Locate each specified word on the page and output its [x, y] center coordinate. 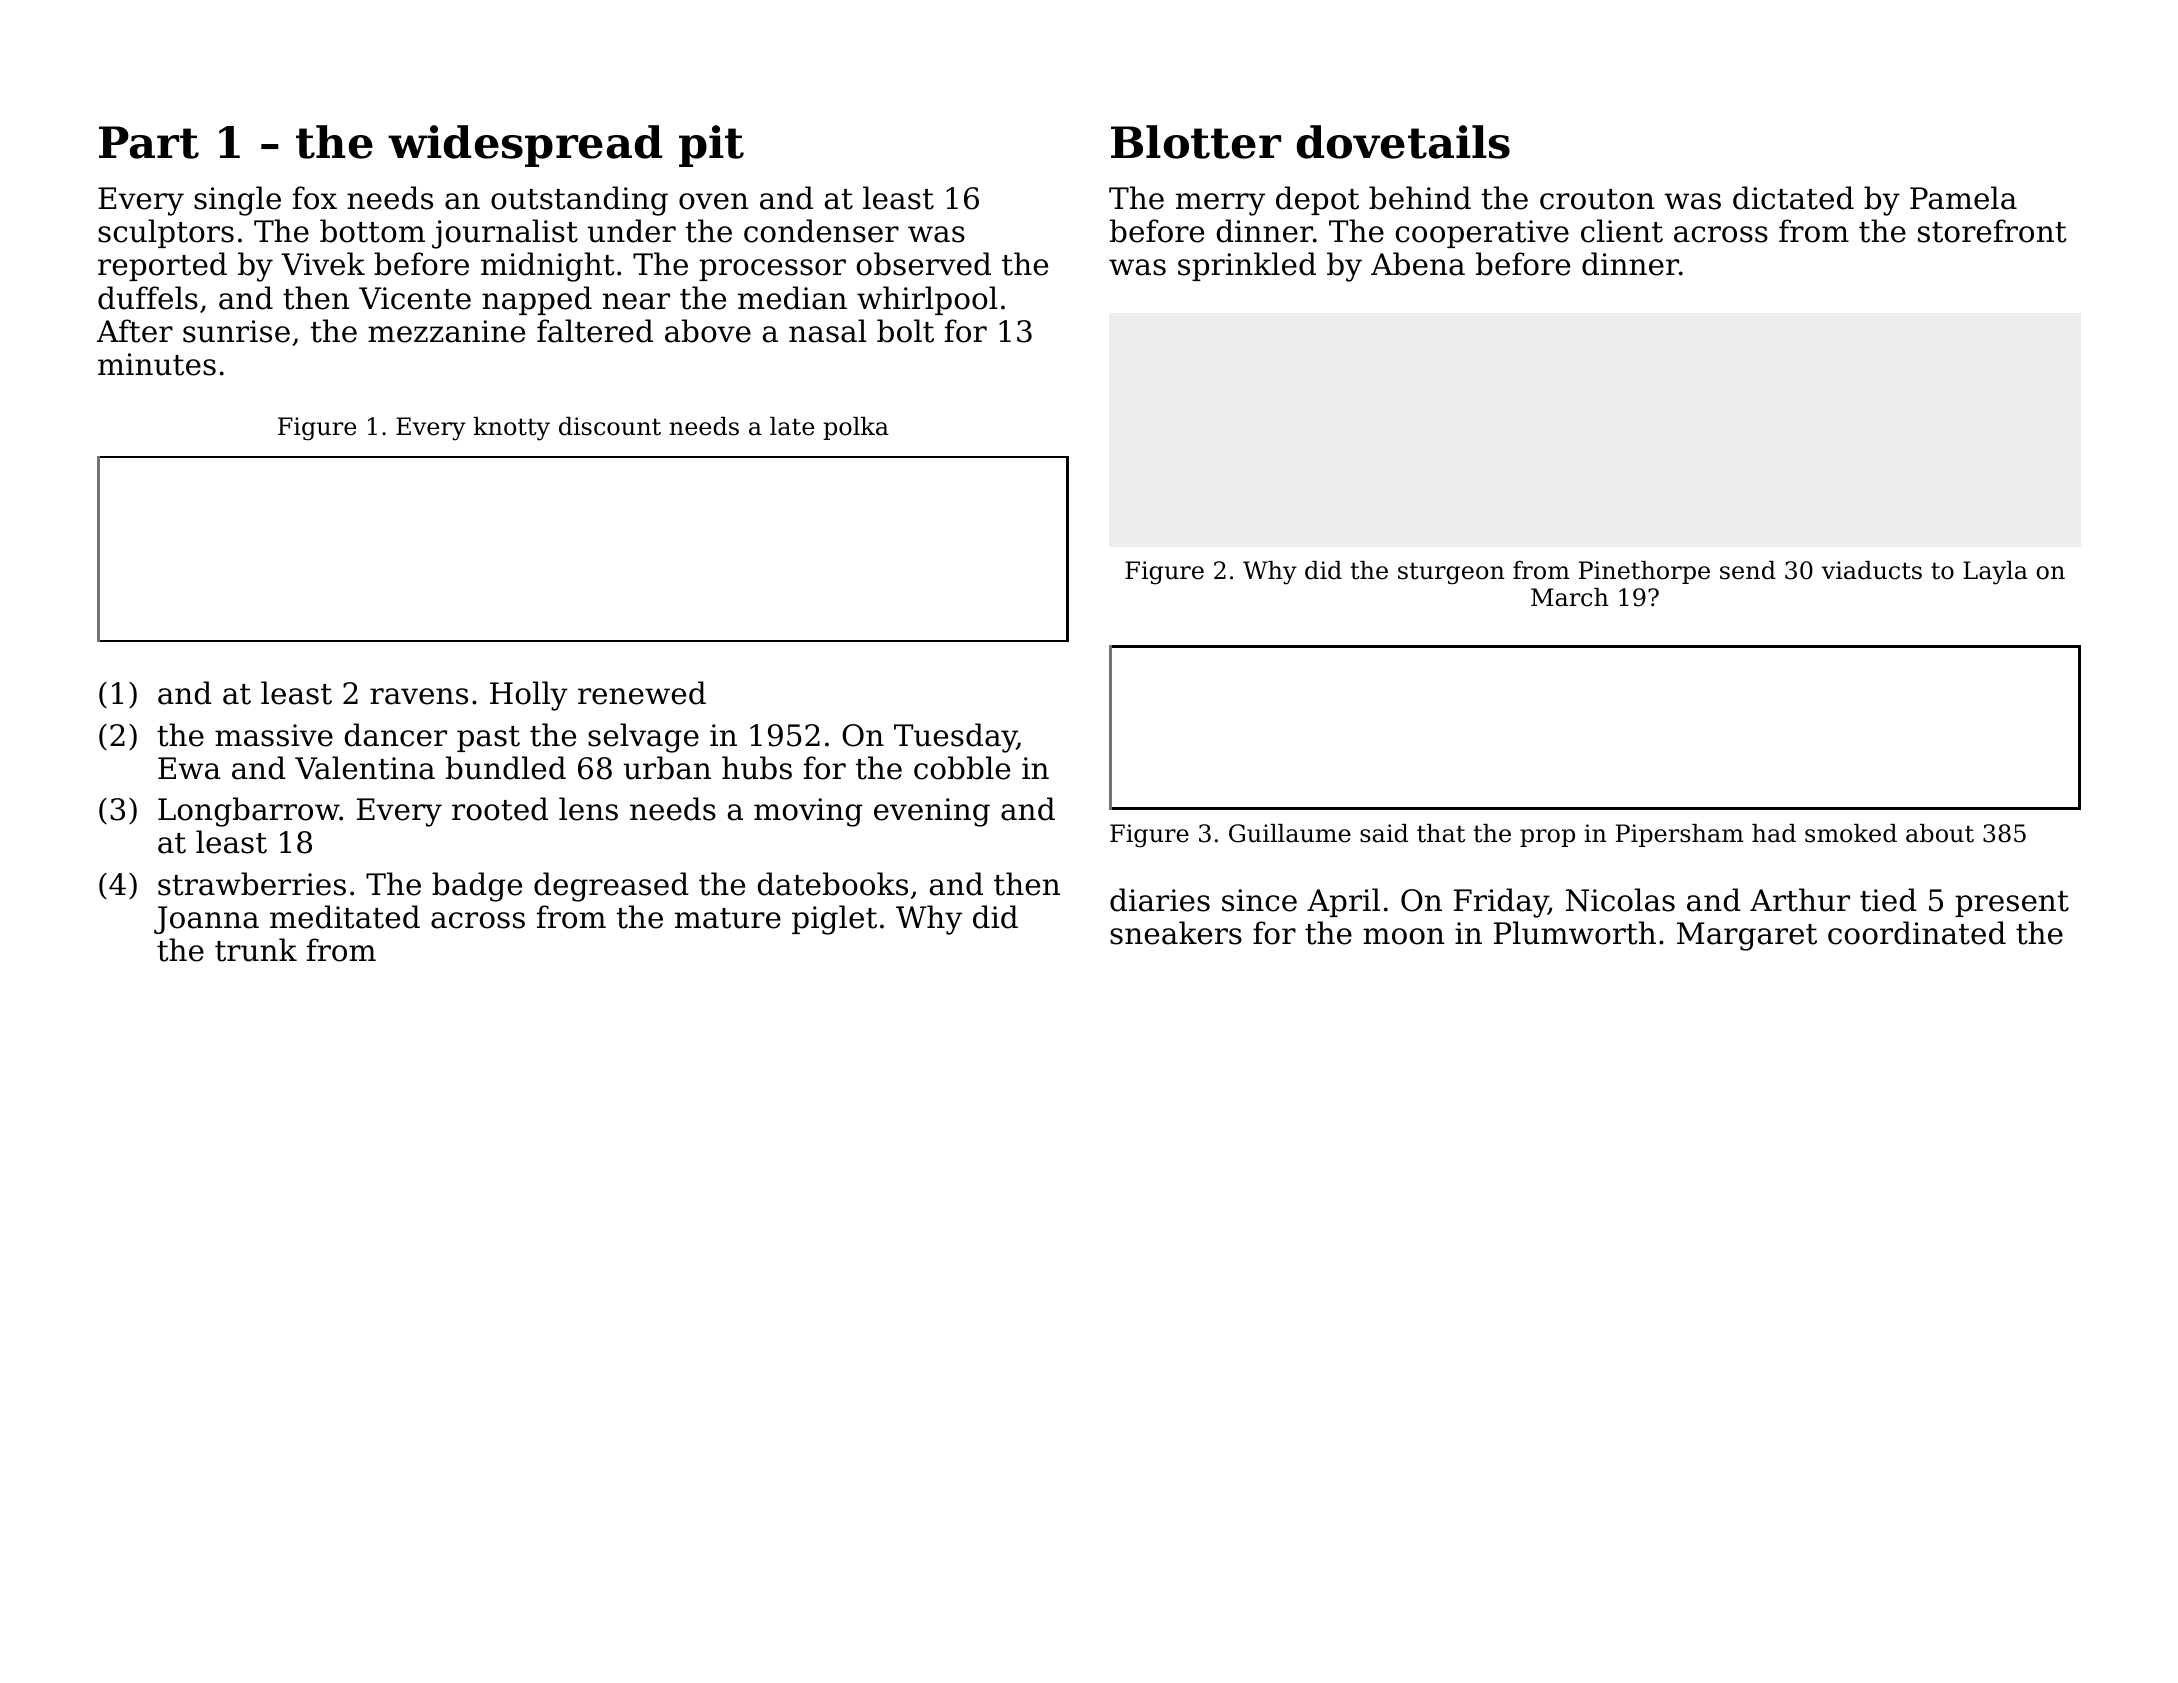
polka [856, 428]
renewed [642, 693]
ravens [419, 696]
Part [149, 142]
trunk [256, 950]
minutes [157, 364]
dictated [1793, 198]
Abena [1418, 264]
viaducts [1871, 570]
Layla [1995, 573]
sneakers [1176, 933]
